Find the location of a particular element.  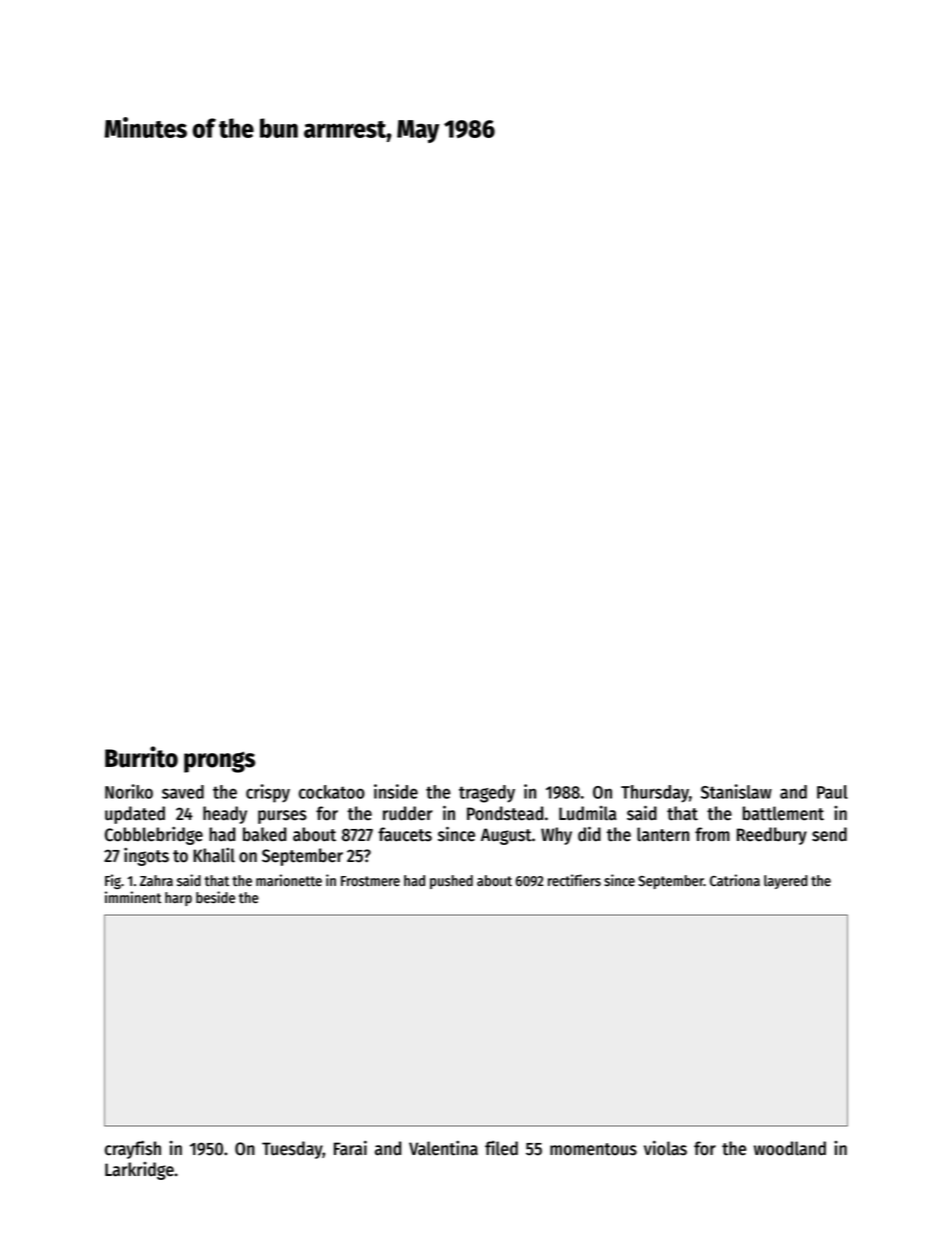

Tuesday is located at coordinates (292, 1150).
